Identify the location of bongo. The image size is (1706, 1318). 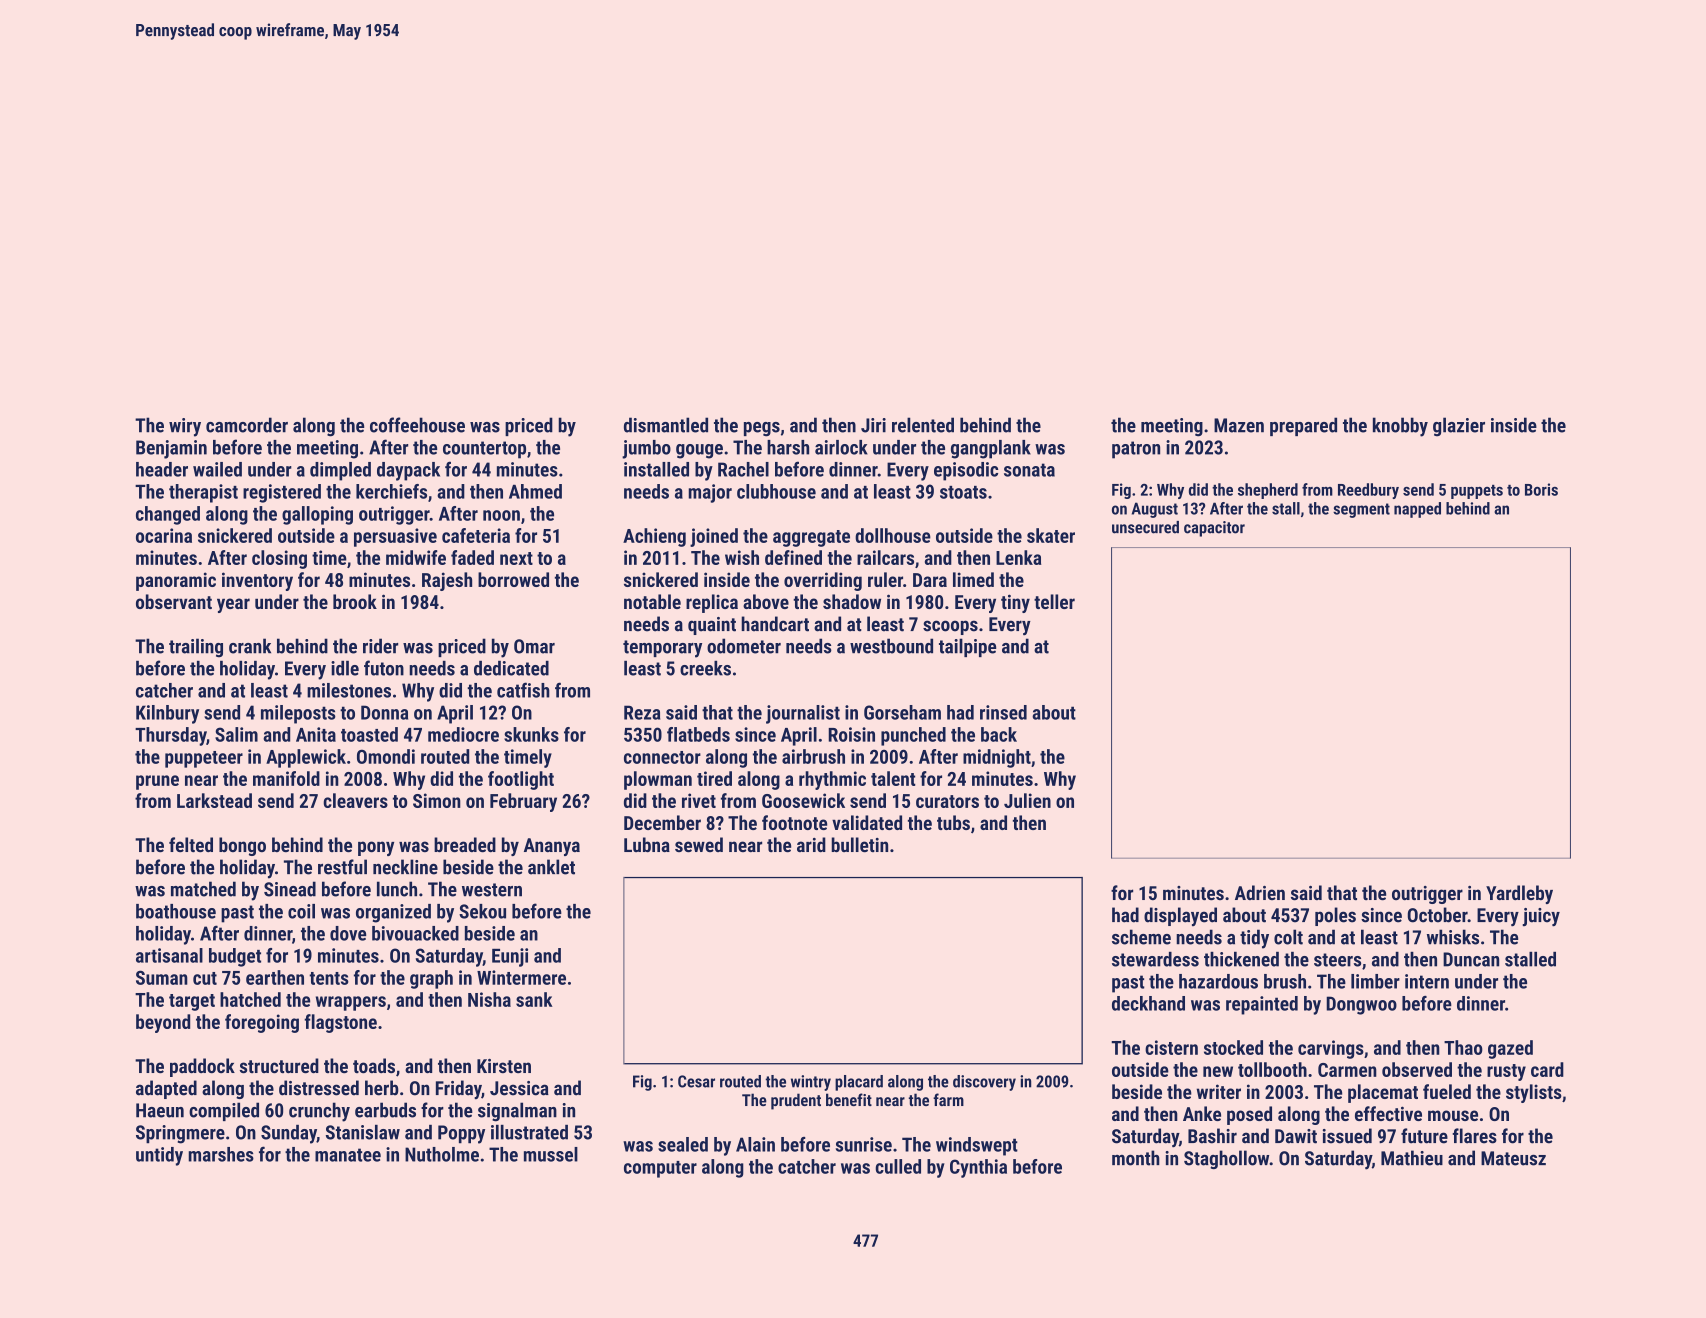
(242, 846).
